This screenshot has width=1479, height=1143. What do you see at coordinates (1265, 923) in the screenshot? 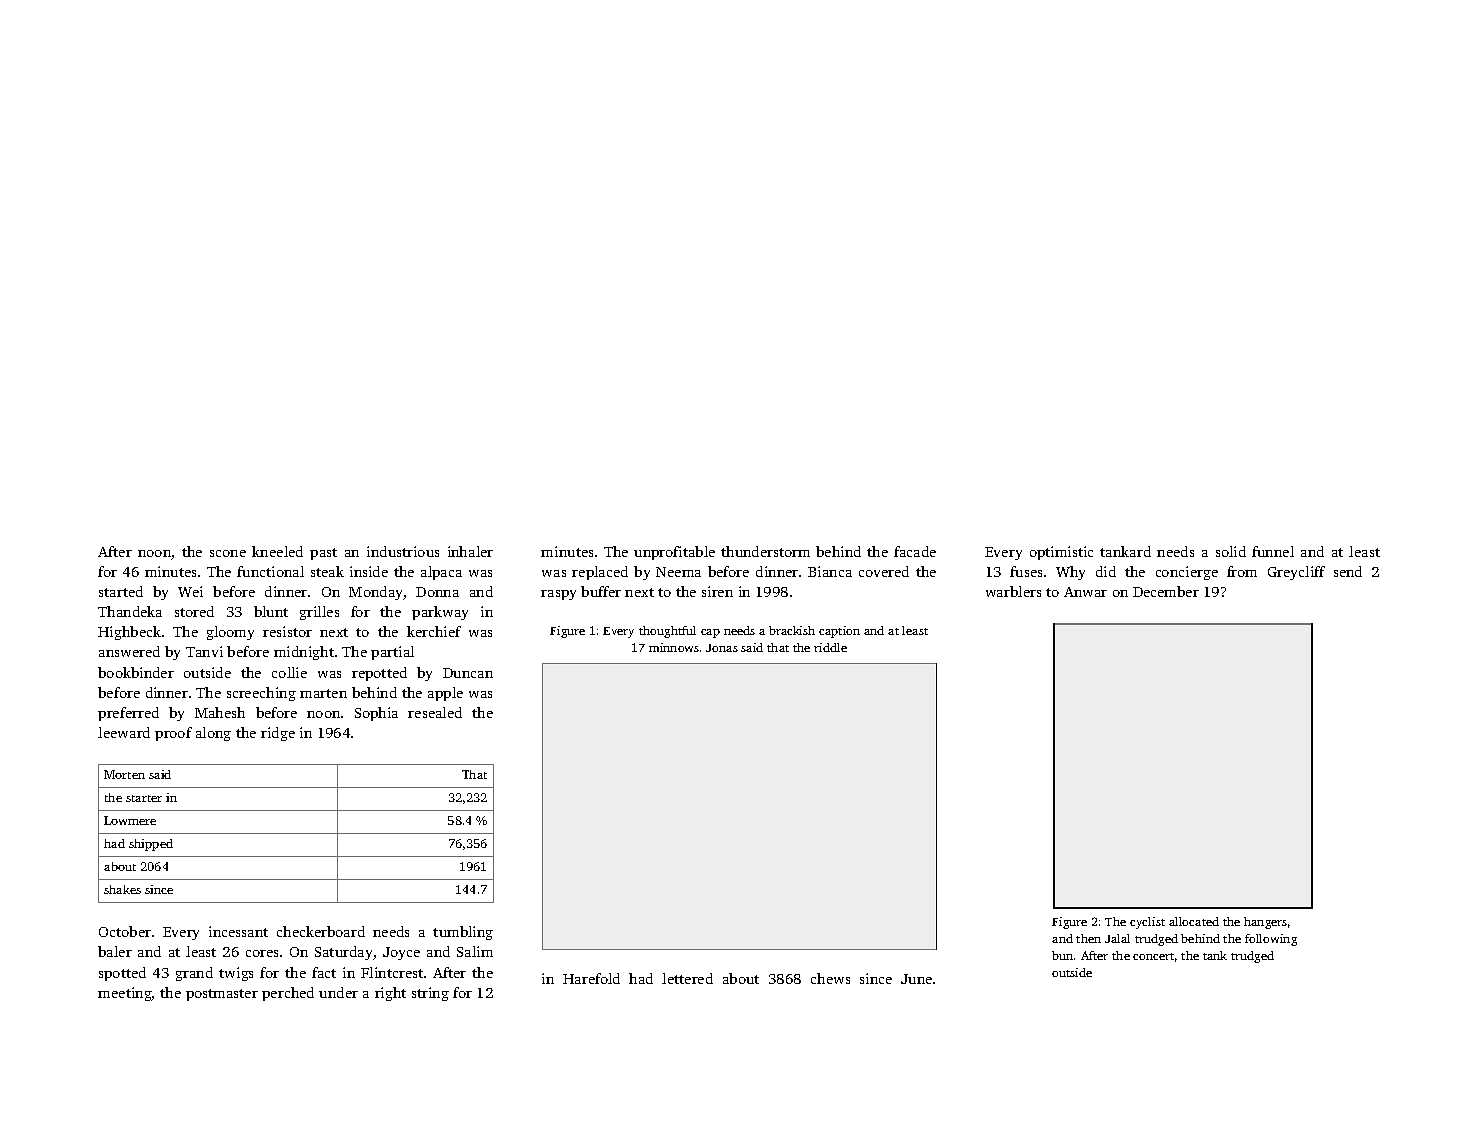
I see `hangers` at bounding box center [1265, 923].
